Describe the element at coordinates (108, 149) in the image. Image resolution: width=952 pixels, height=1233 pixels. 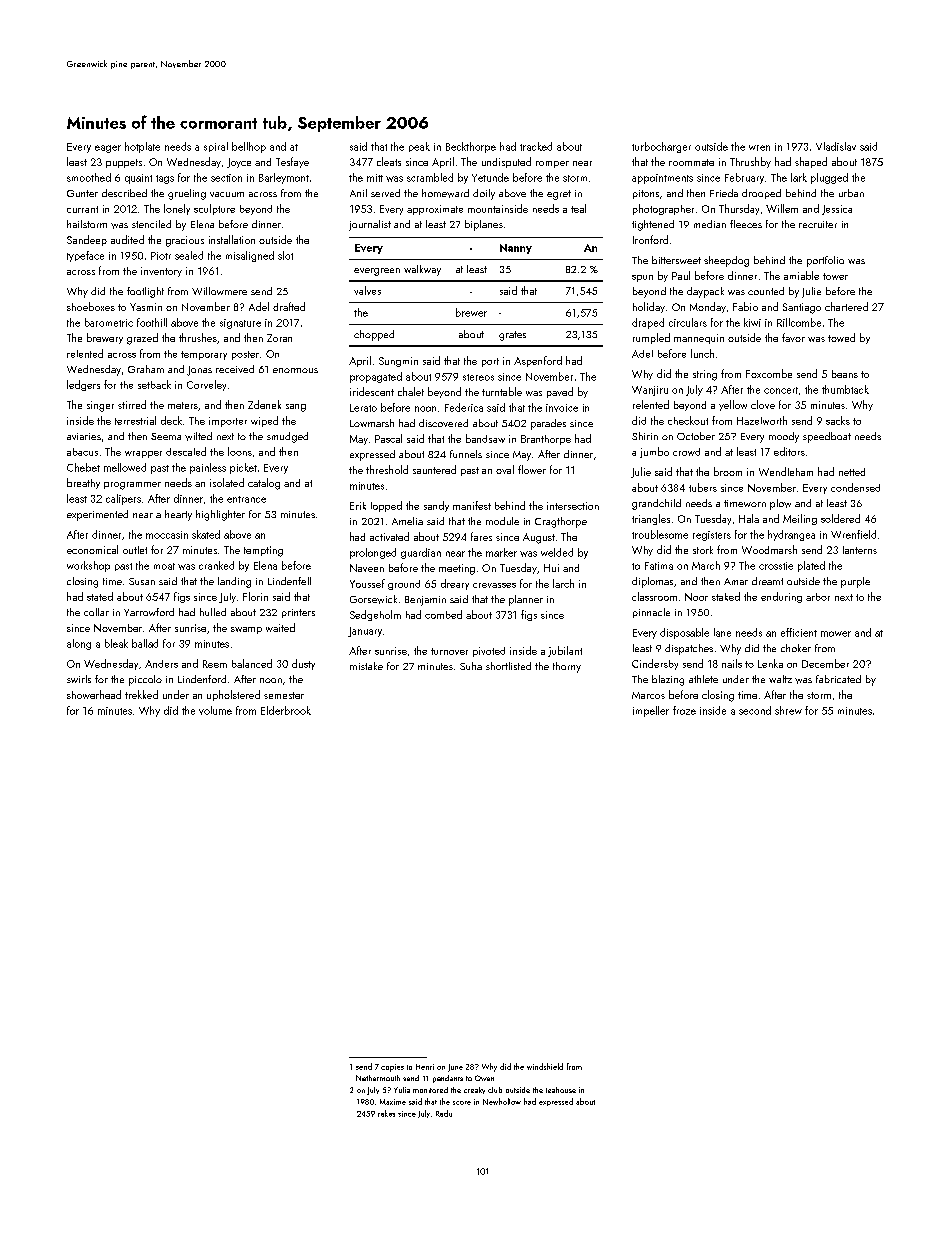
I see `eager` at that location.
